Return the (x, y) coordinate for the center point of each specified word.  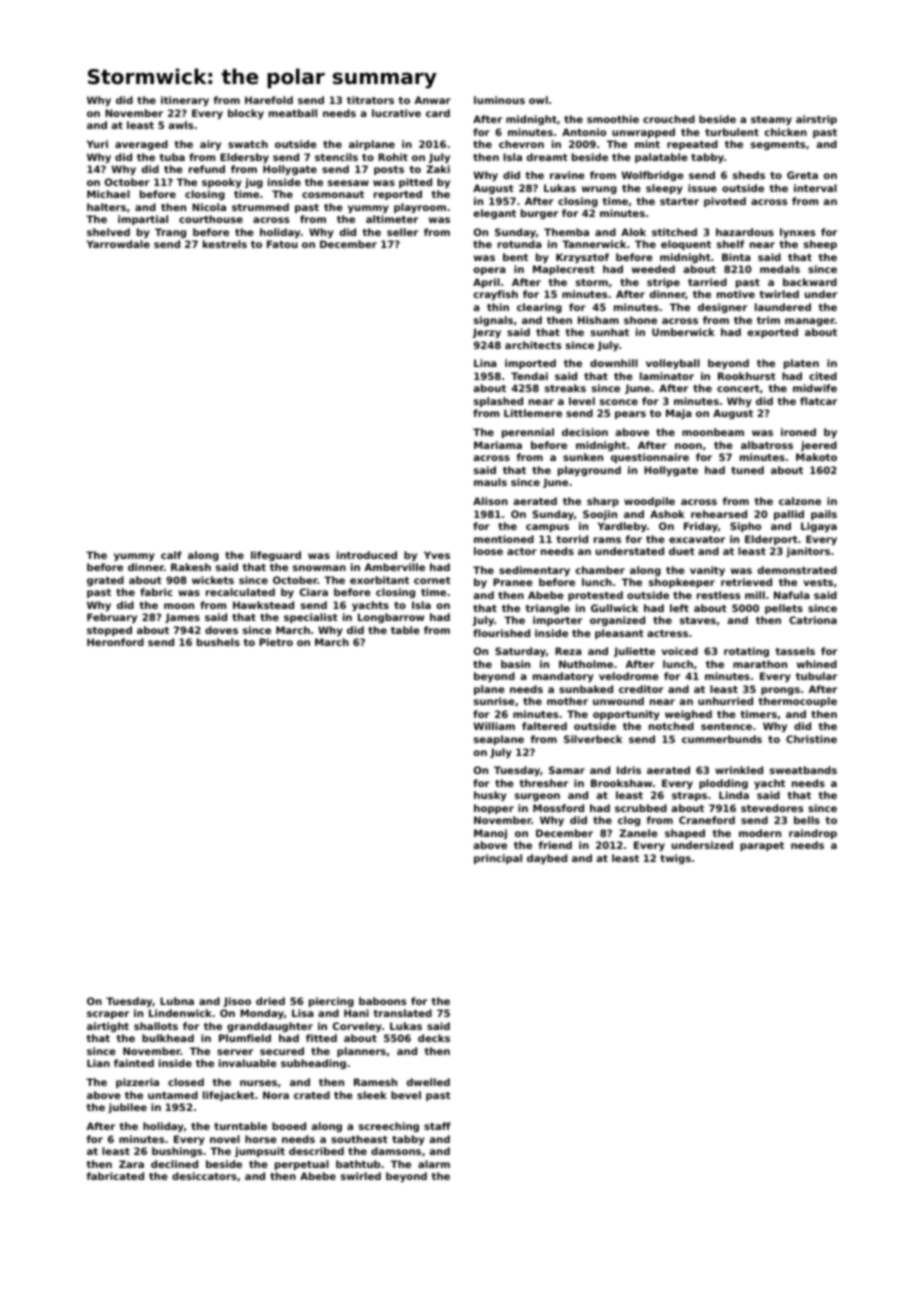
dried (270, 1001)
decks (434, 1038)
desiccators (204, 1176)
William (494, 726)
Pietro (276, 642)
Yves (437, 555)
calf (171, 555)
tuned (747, 470)
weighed (688, 715)
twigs (675, 859)
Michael (108, 194)
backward (810, 282)
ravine (567, 175)
